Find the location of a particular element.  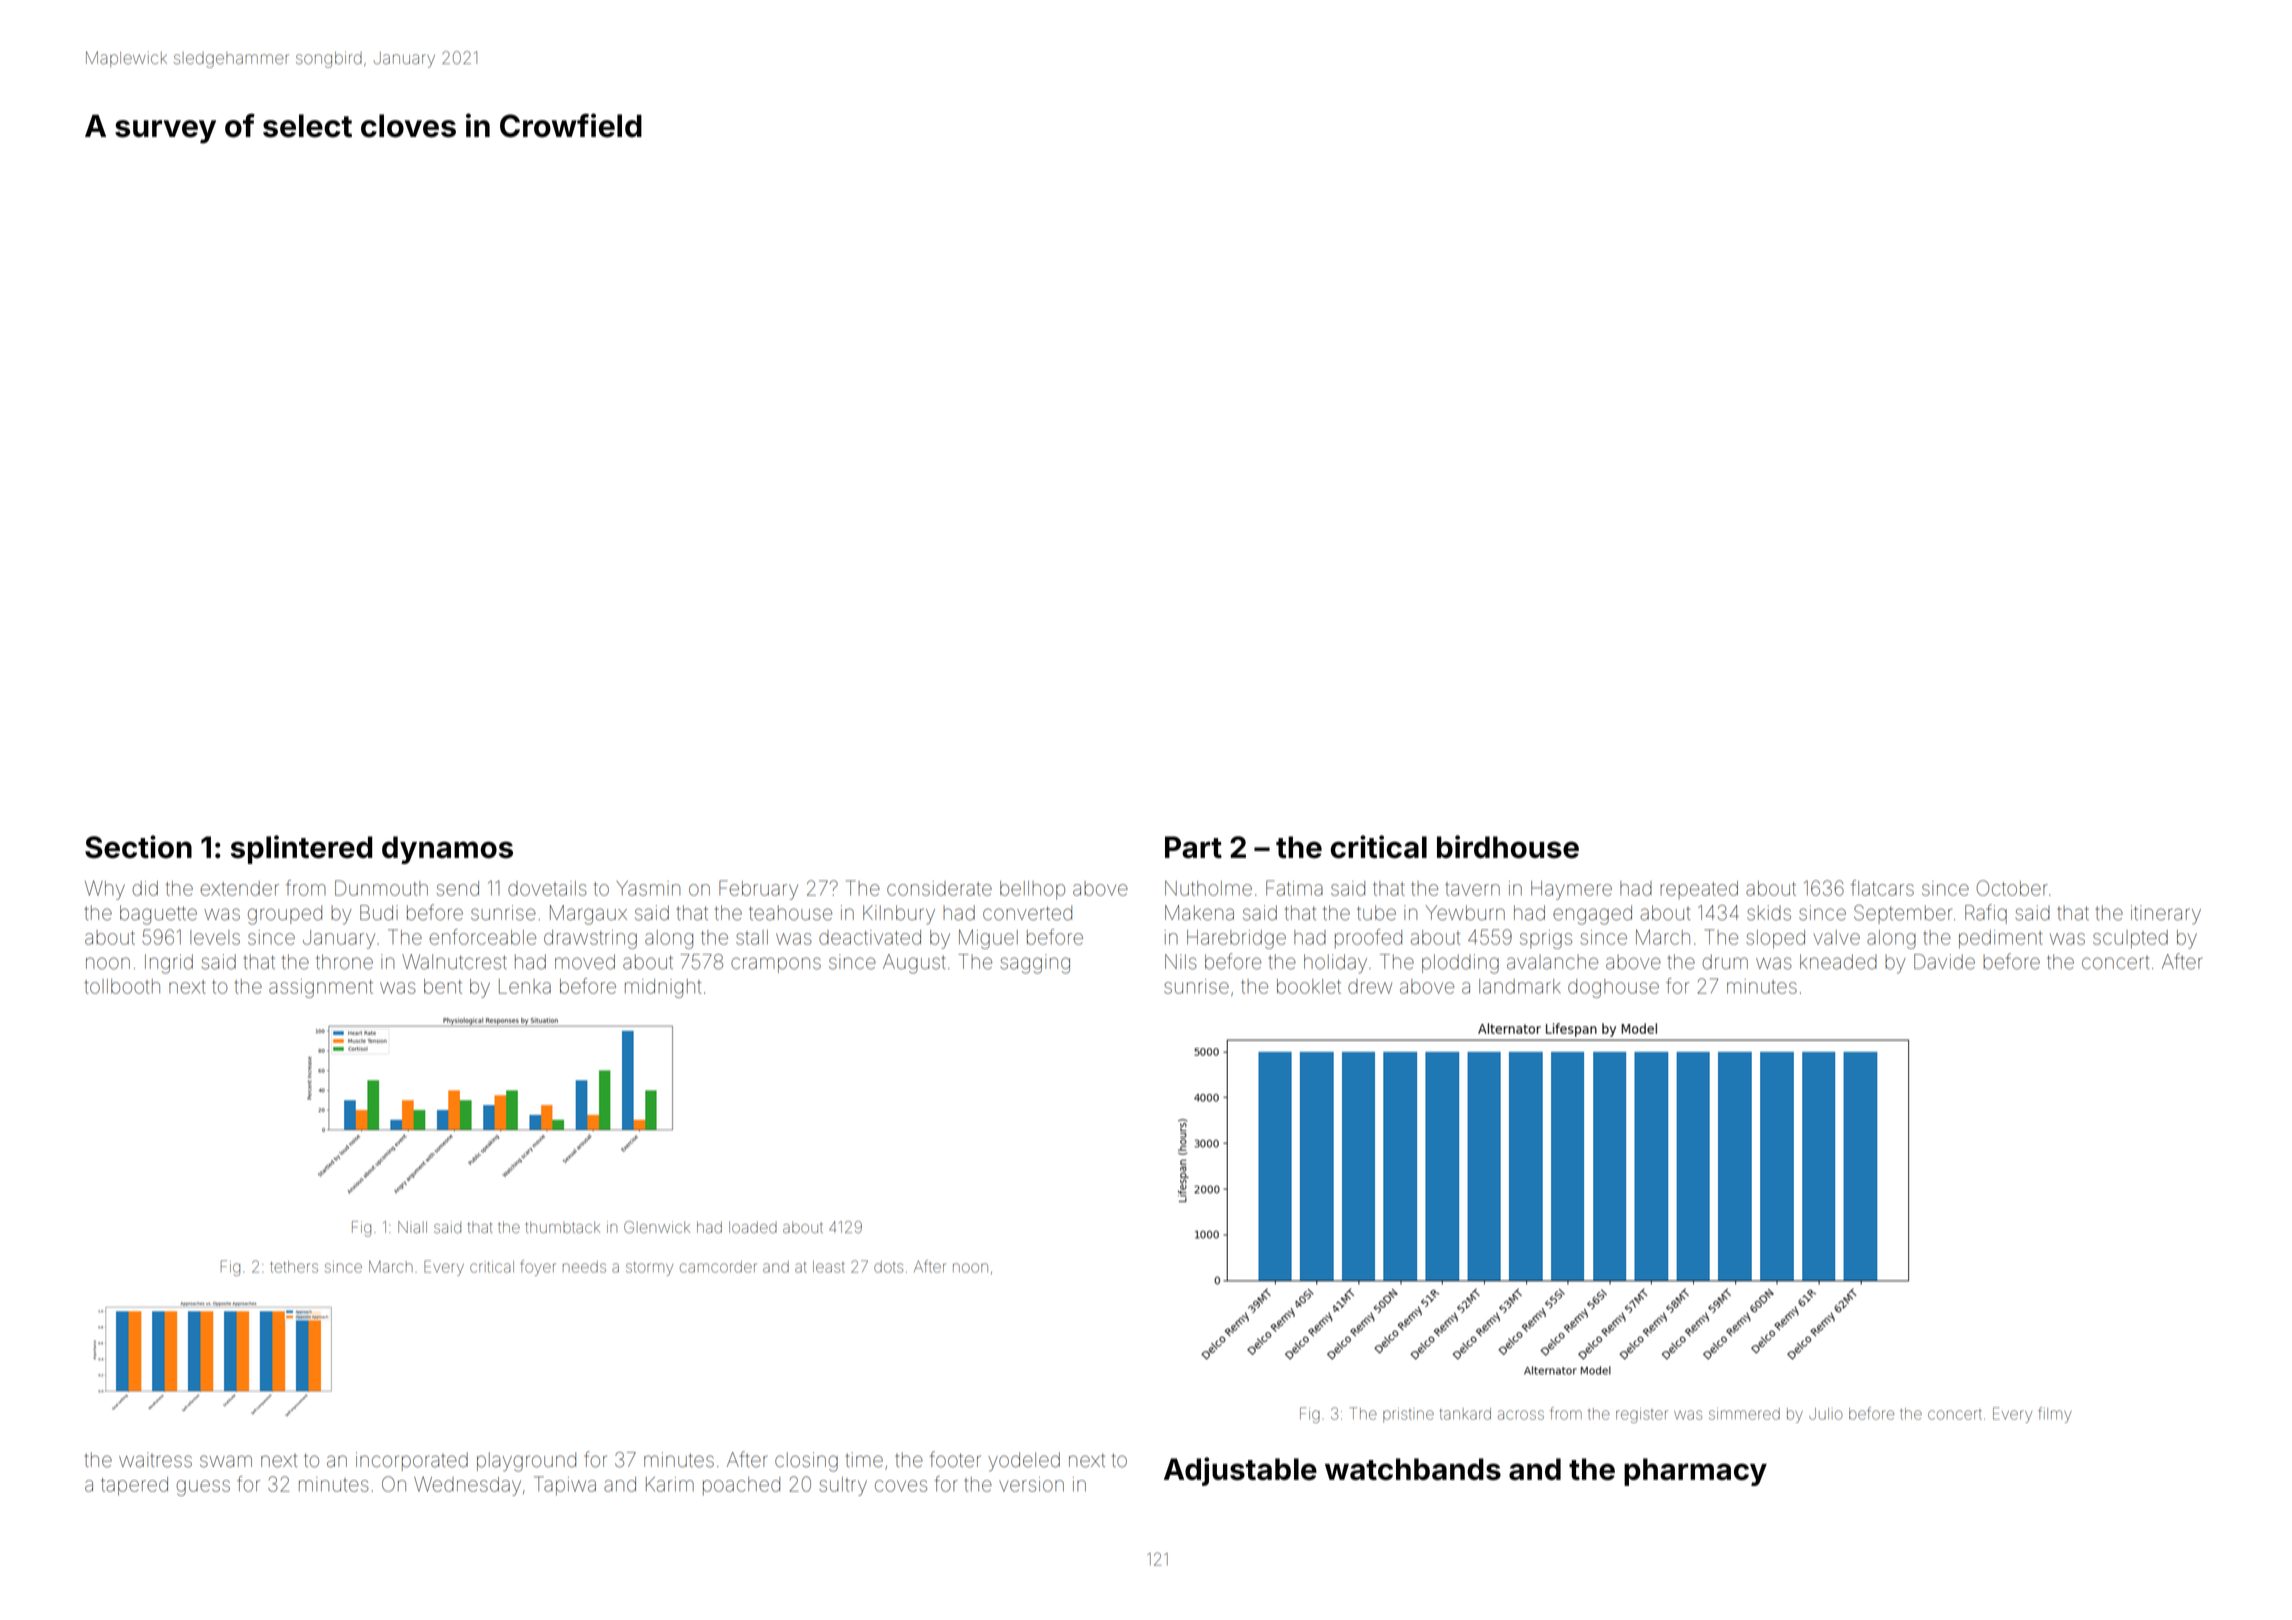

Tapiwa is located at coordinates (565, 1486).
